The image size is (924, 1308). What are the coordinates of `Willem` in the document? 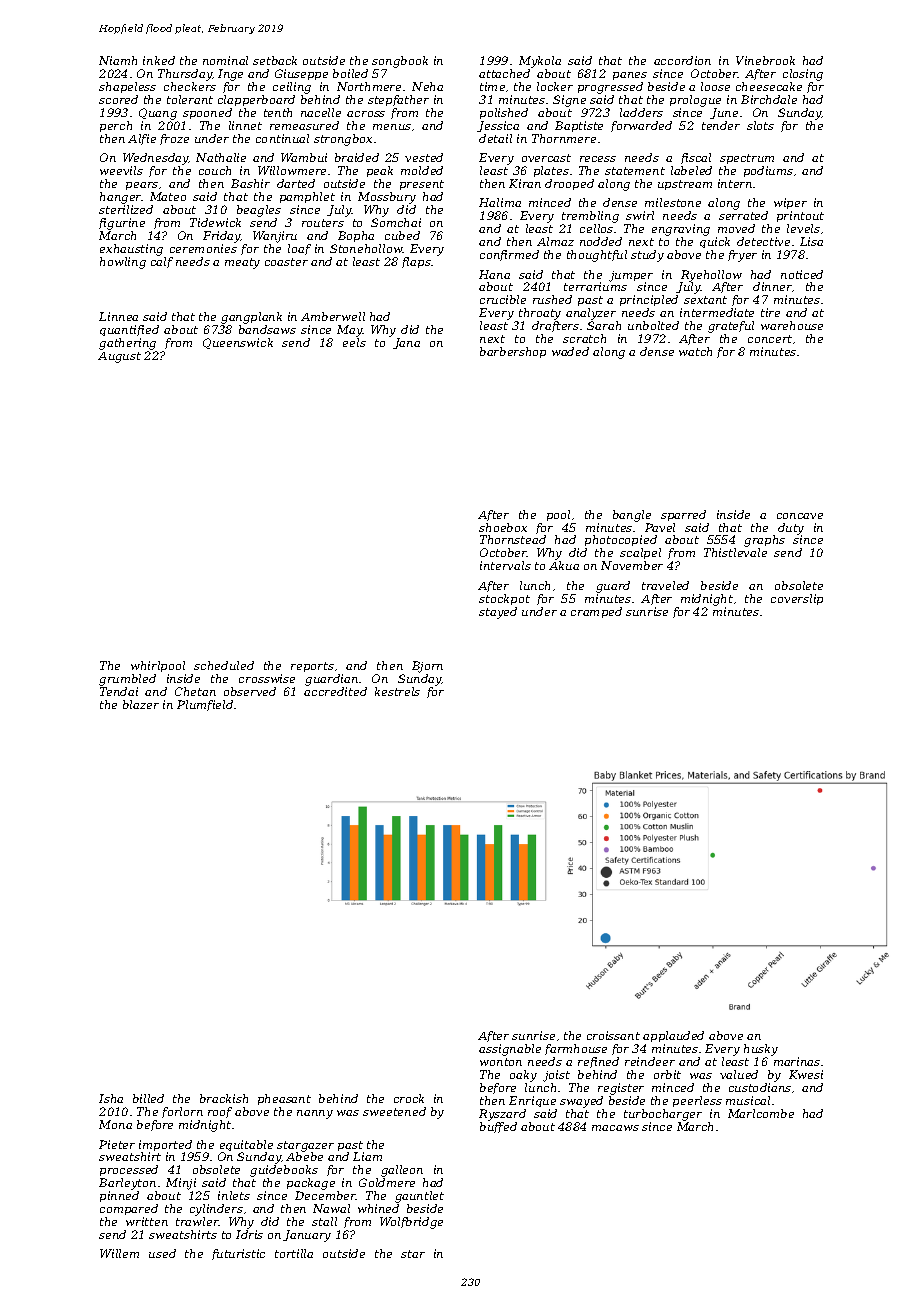 It's located at (119, 1253).
